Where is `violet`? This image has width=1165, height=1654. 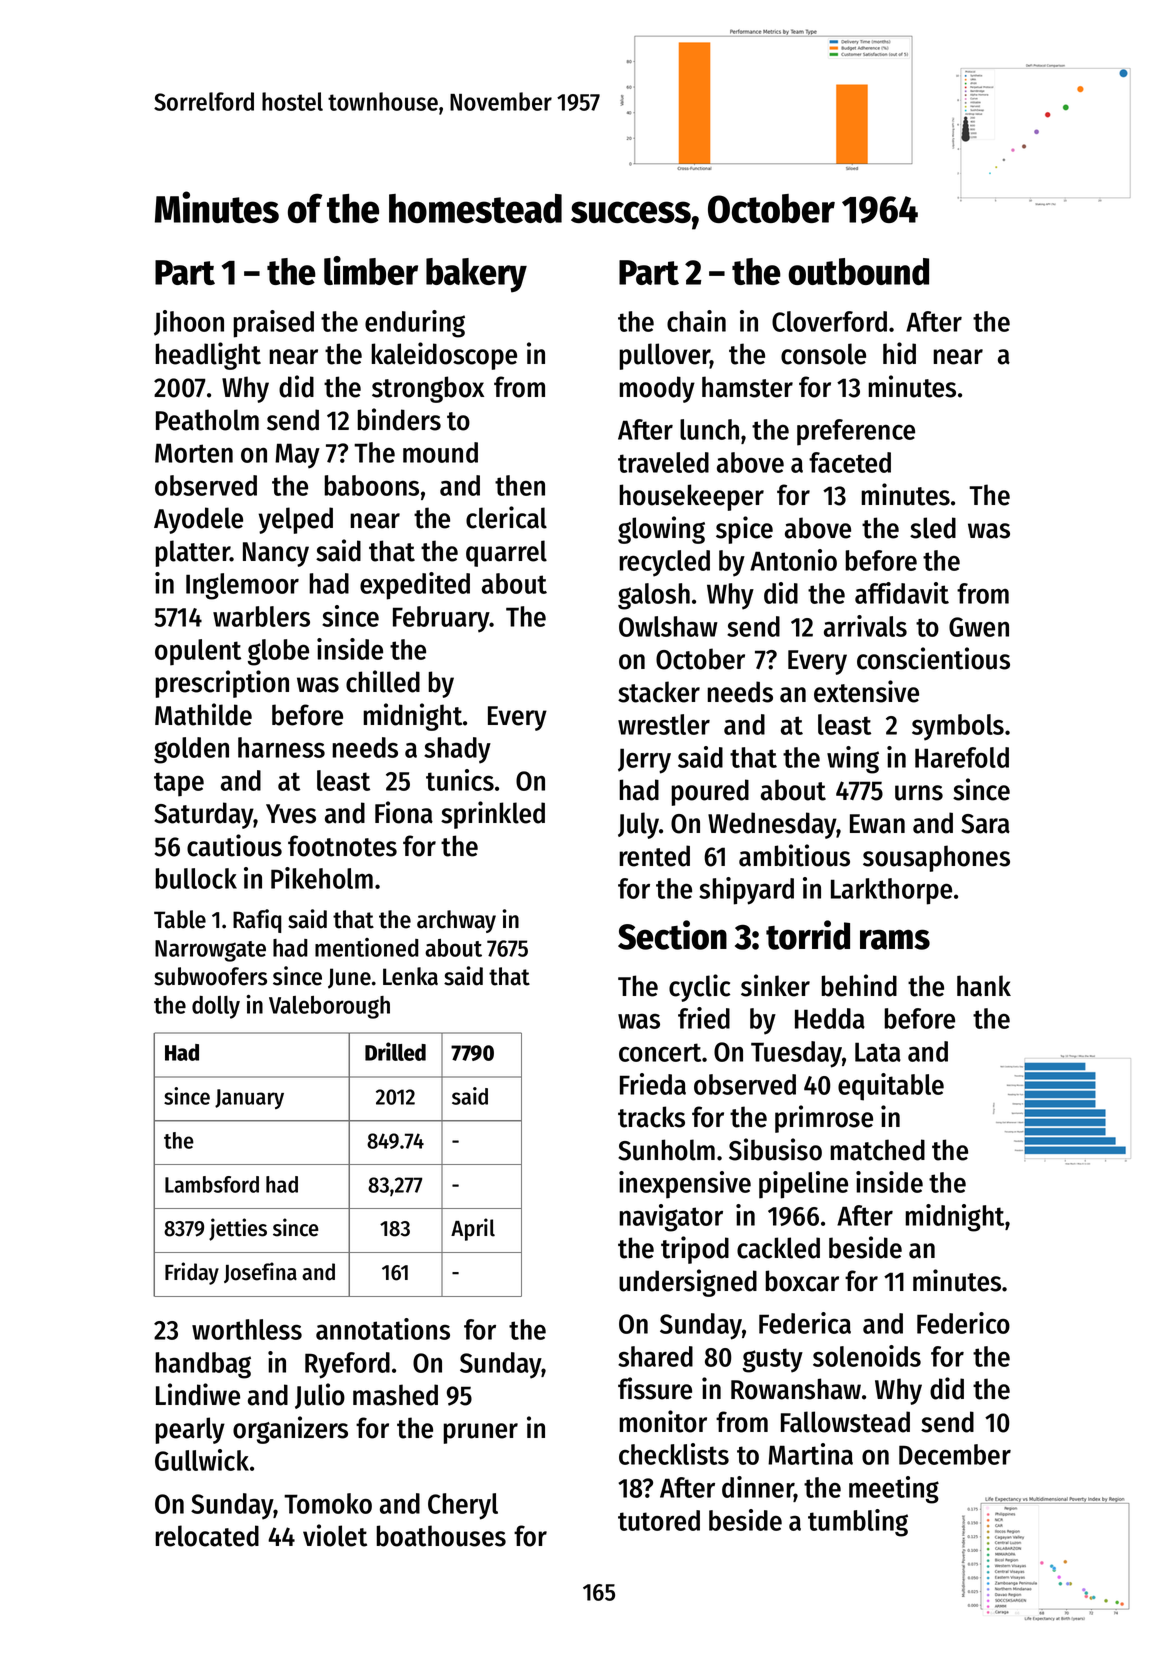
violet is located at coordinates (335, 1535).
